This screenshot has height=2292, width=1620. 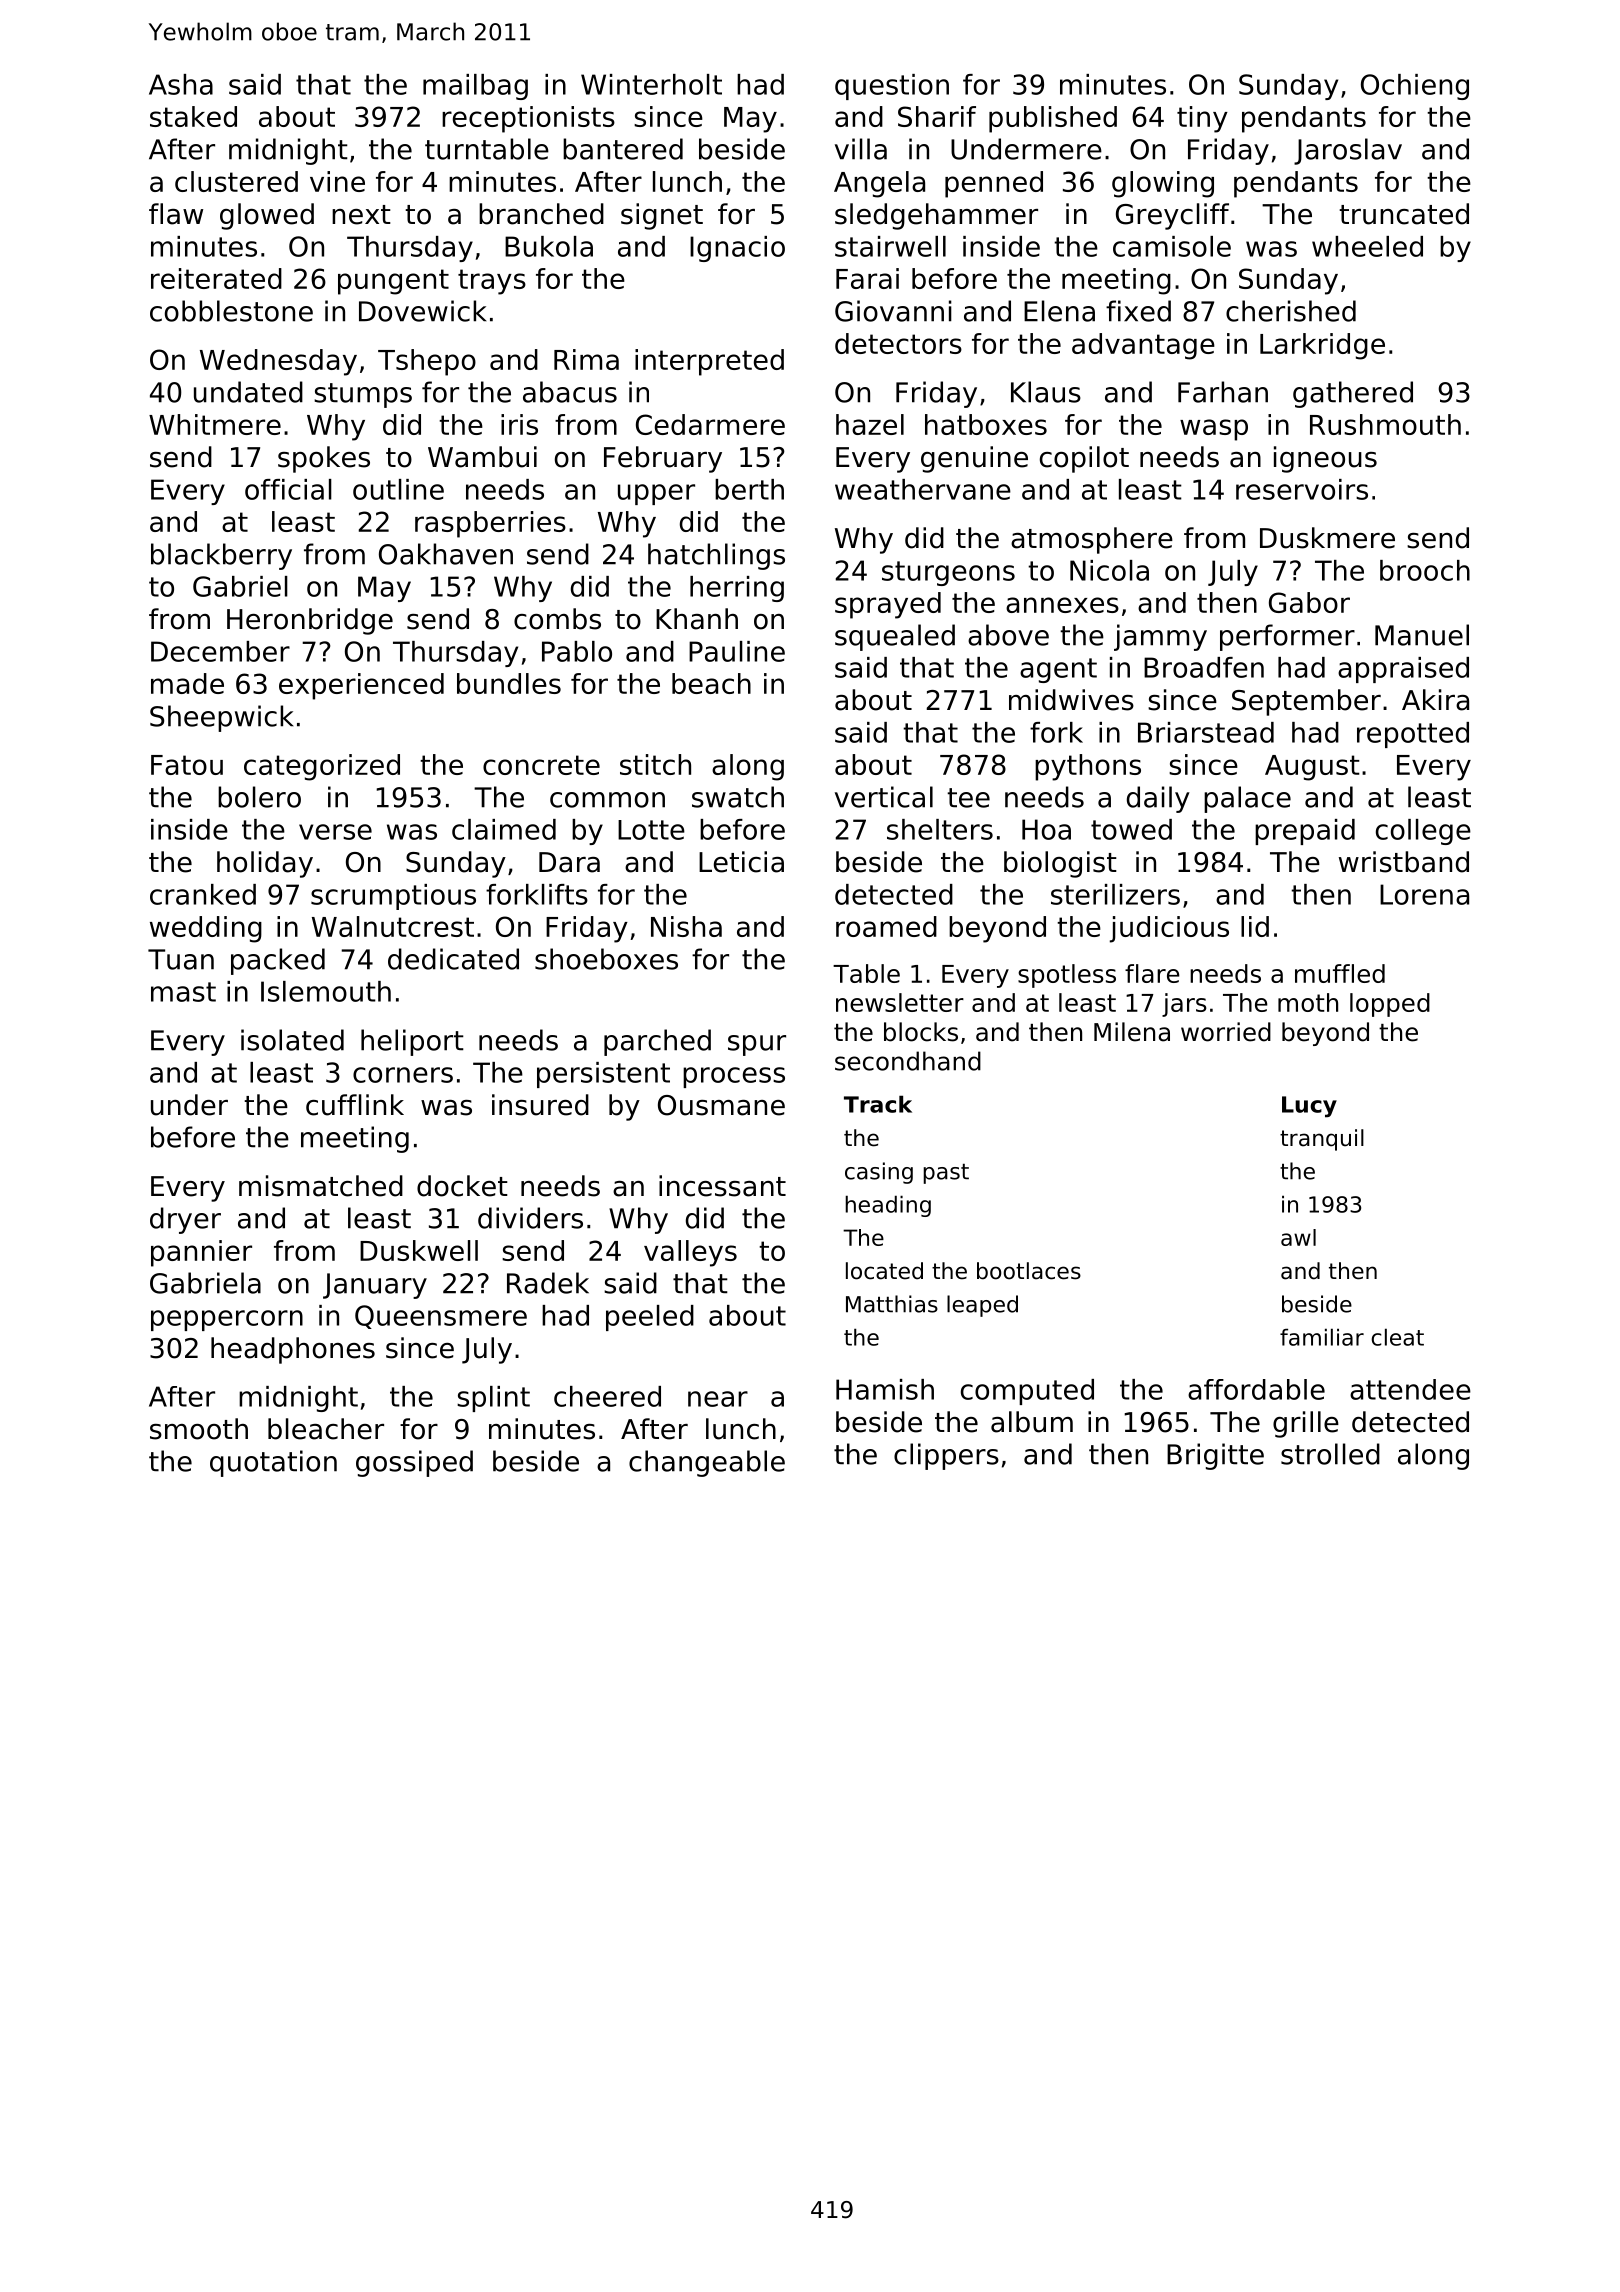 I want to click on roamed, so click(x=886, y=926).
